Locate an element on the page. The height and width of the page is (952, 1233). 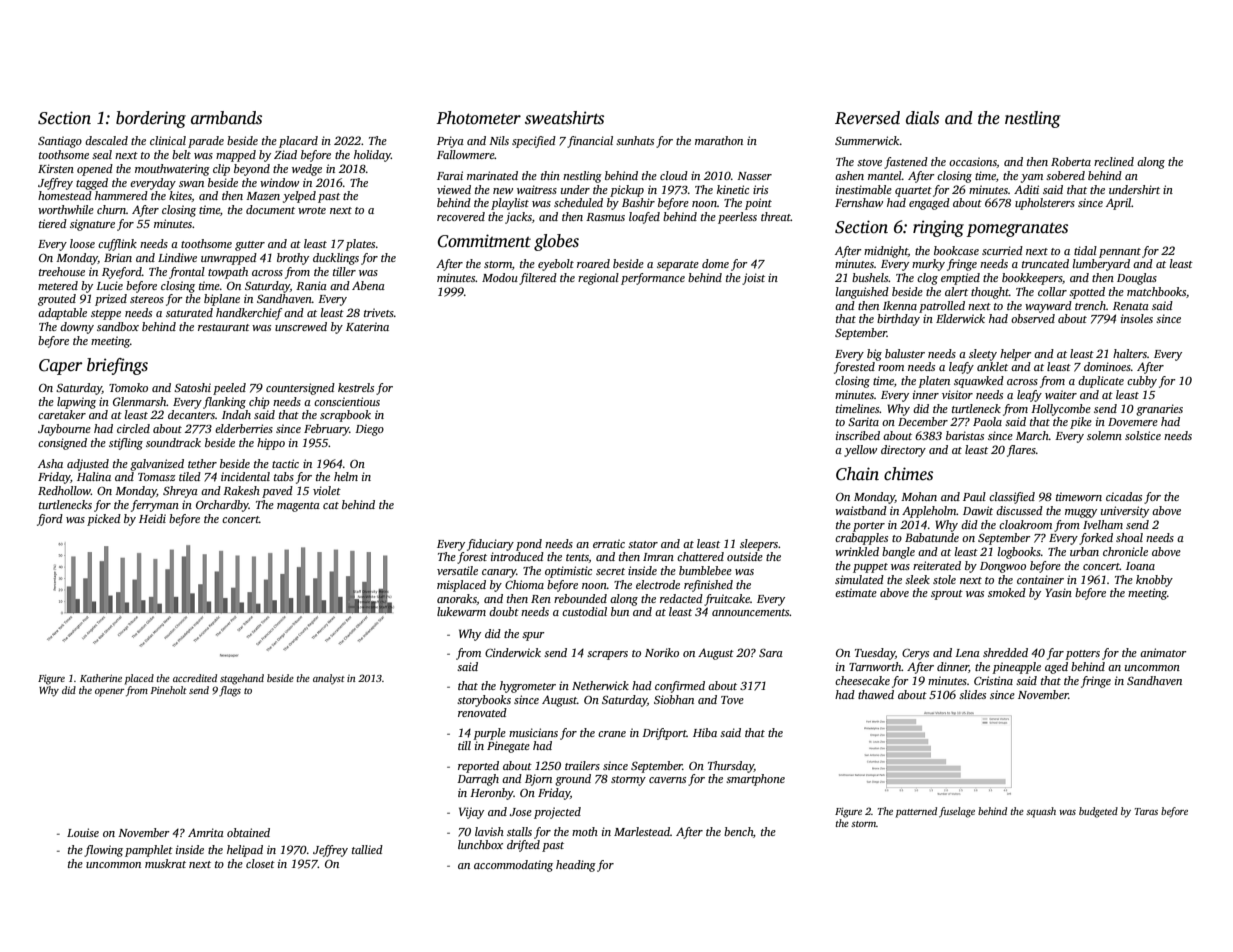
placard is located at coordinates (298, 142).
